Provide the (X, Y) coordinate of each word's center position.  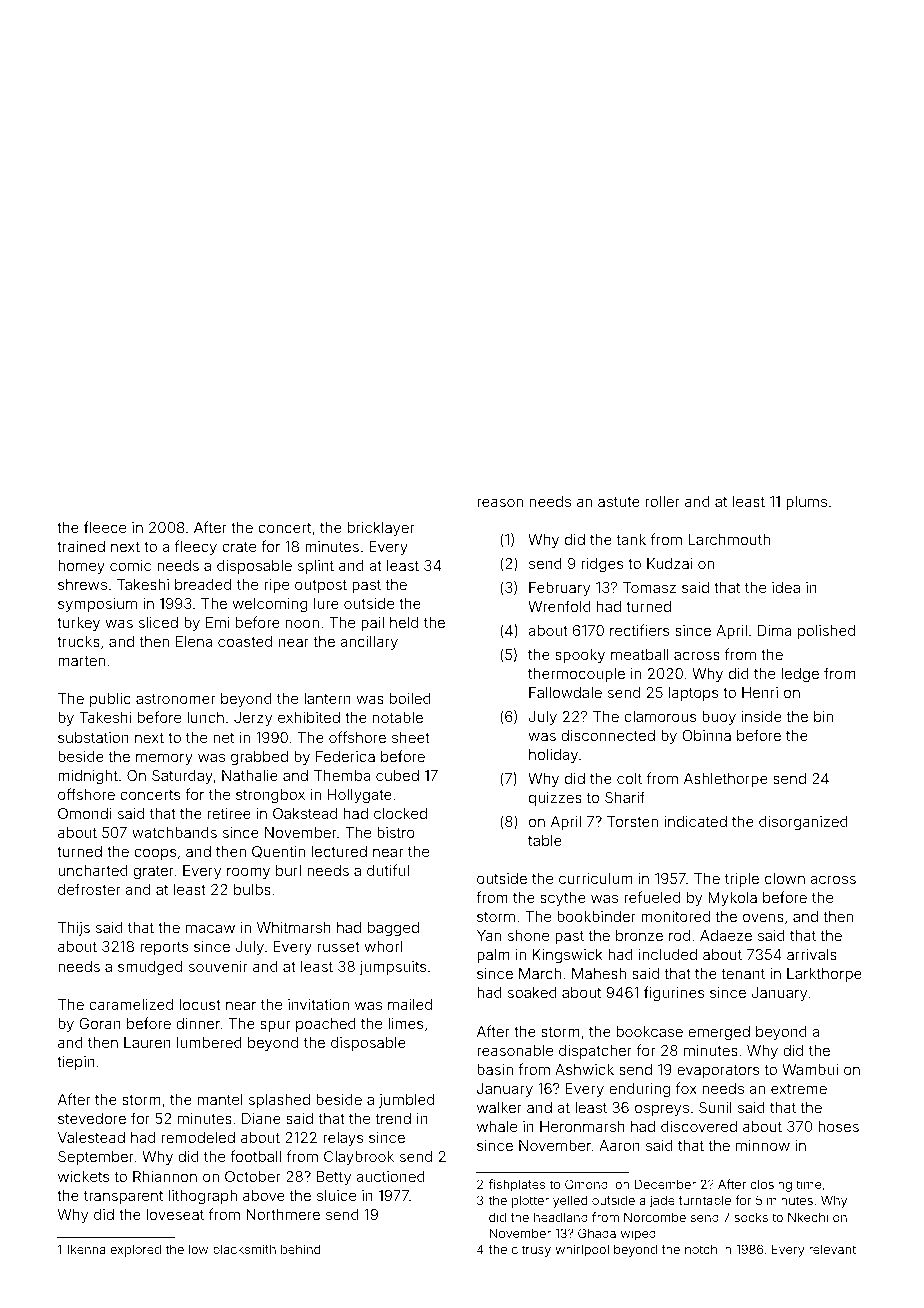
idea (786, 587)
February (559, 589)
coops (155, 854)
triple (742, 880)
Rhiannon (165, 1176)
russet (339, 947)
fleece (105, 527)
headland (561, 1217)
